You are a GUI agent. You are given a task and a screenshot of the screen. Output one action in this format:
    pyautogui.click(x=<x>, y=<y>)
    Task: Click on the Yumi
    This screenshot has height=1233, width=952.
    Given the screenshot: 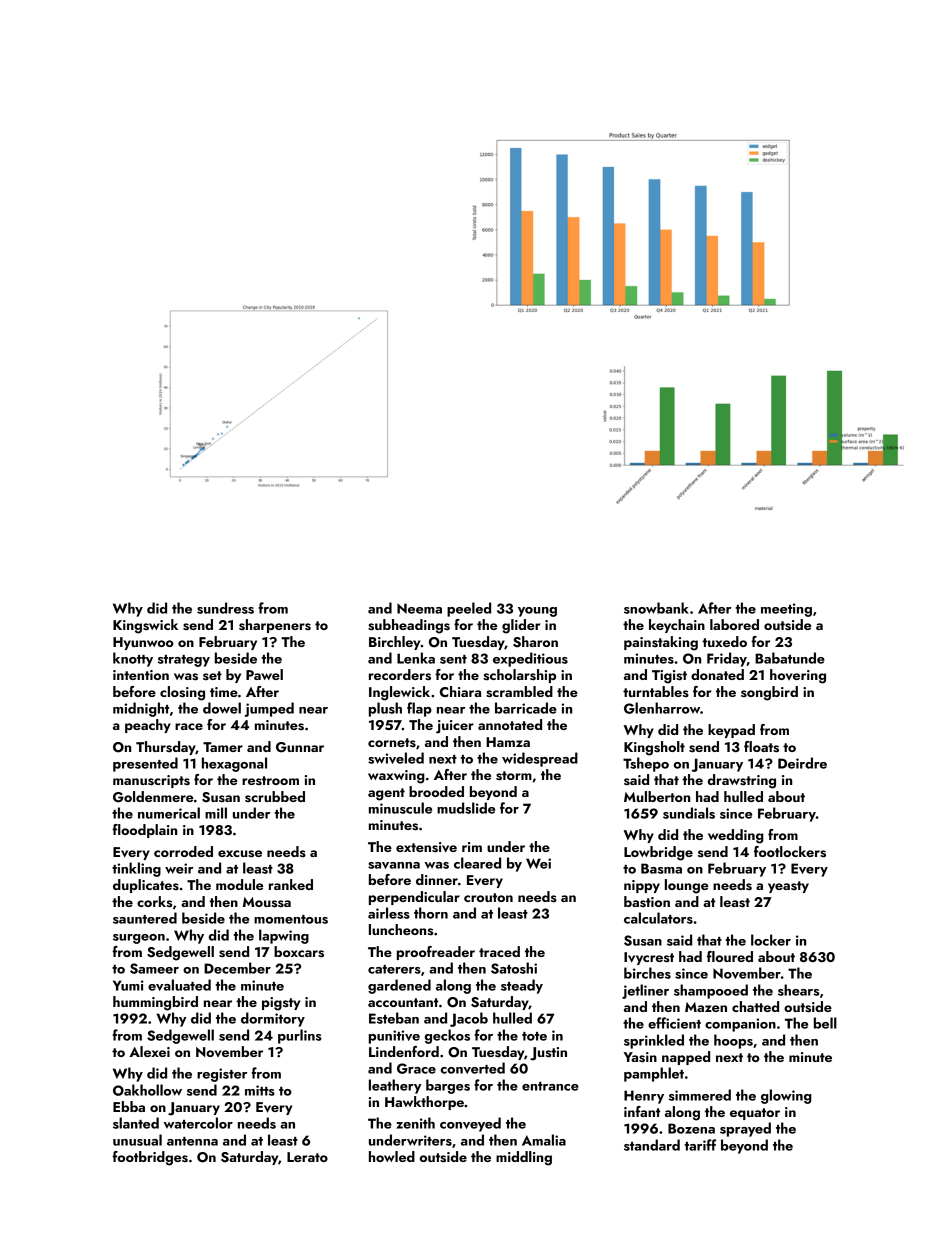 What is the action you would take?
    pyautogui.click(x=128, y=985)
